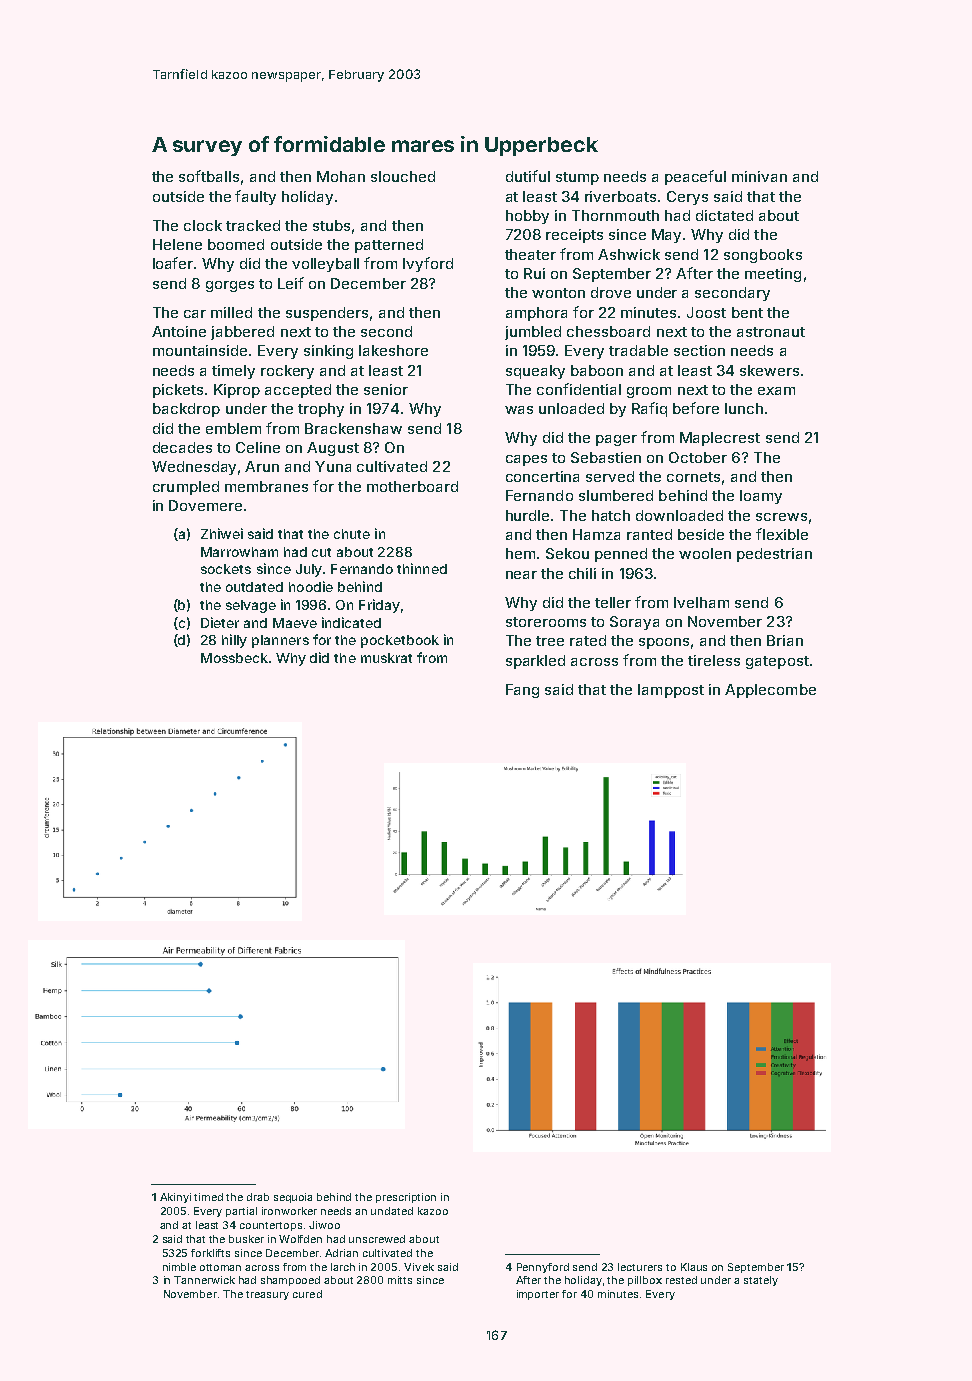 This screenshot has width=972, height=1381. Describe the element at coordinates (400, 1280) in the screenshot. I see `mitts` at that location.
